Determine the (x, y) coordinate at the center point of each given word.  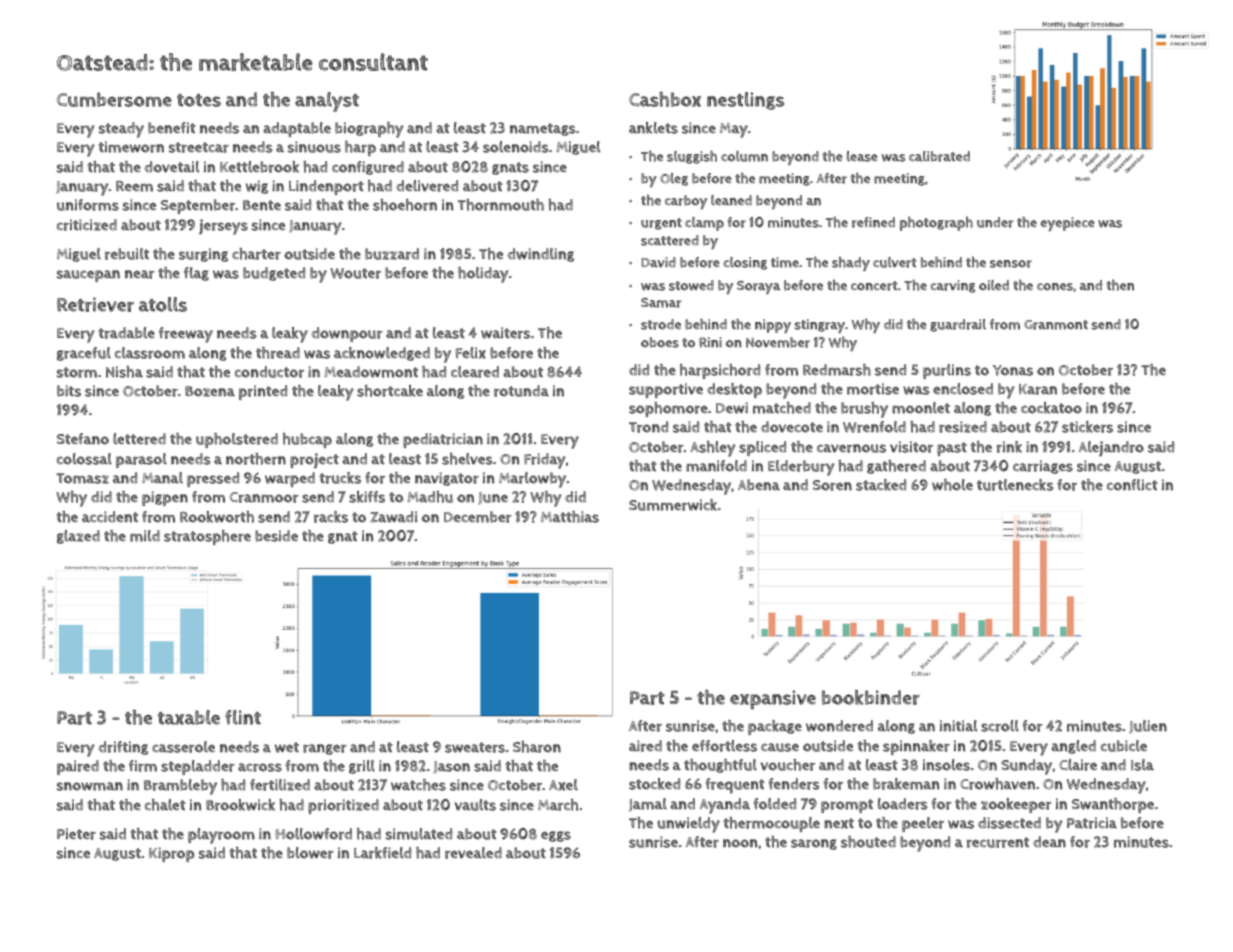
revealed (473, 853)
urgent (661, 224)
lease (862, 156)
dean (1049, 842)
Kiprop (172, 854)
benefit (172, 128)
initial (959, 726)
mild (145, 536)
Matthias (570, 517)
